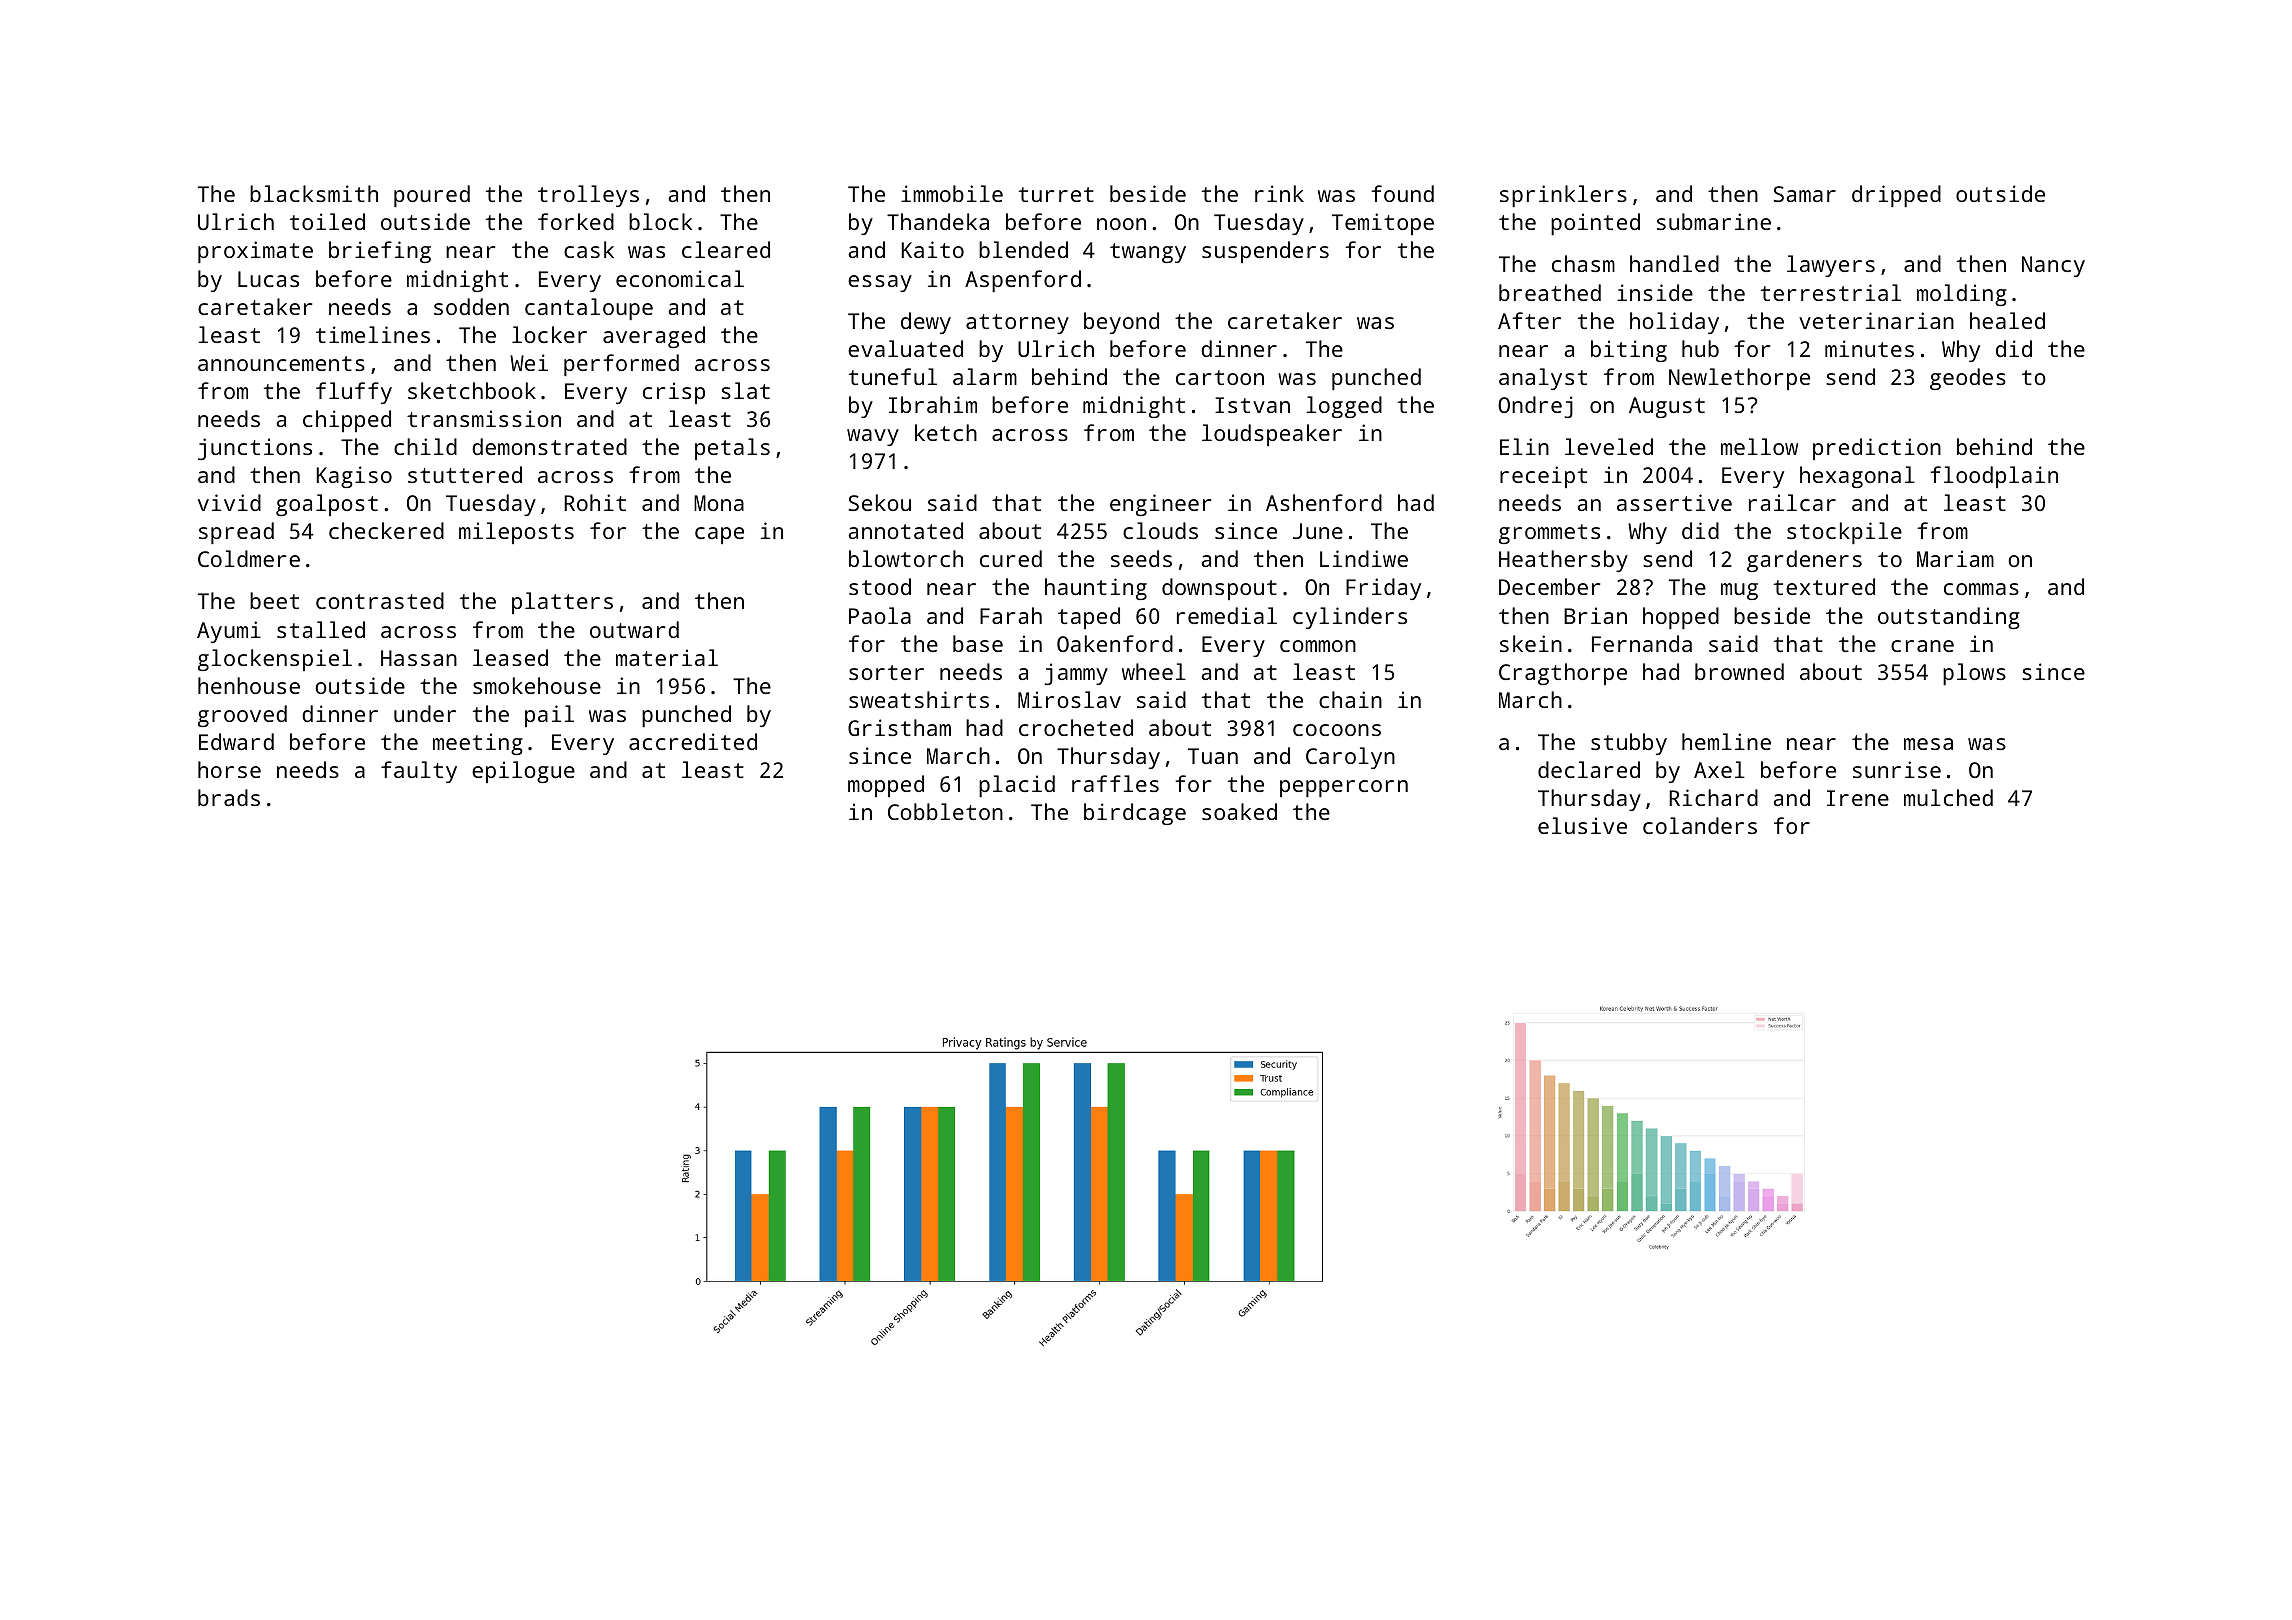 The width and height of the screenshot is (2292, 1620). Describe the element at coordinates (1948, 797) in the screenshot. I see `mulched` at that location.
